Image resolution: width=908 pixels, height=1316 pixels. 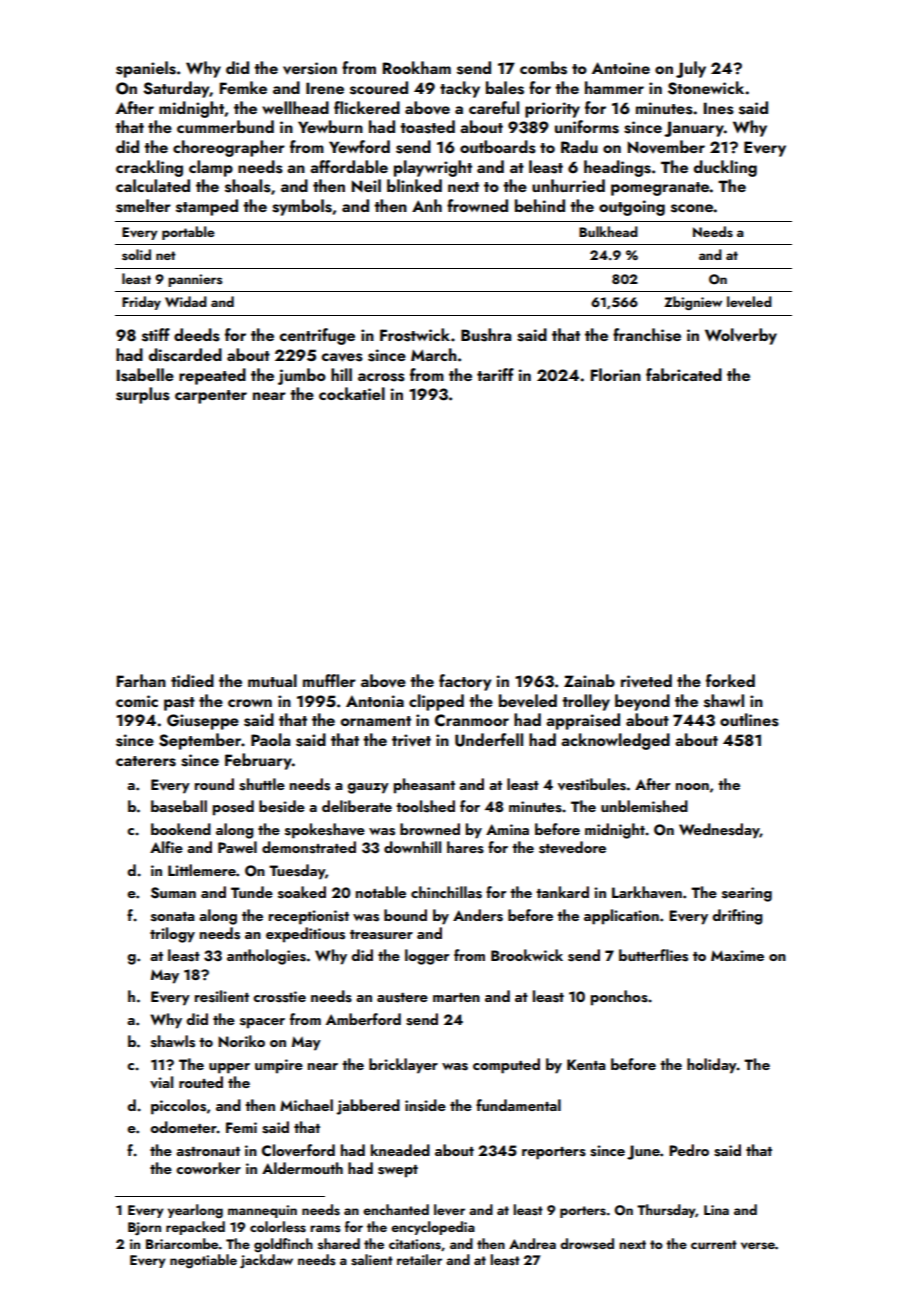 I want to click on astronaut, so click(x=208, y=1152).
